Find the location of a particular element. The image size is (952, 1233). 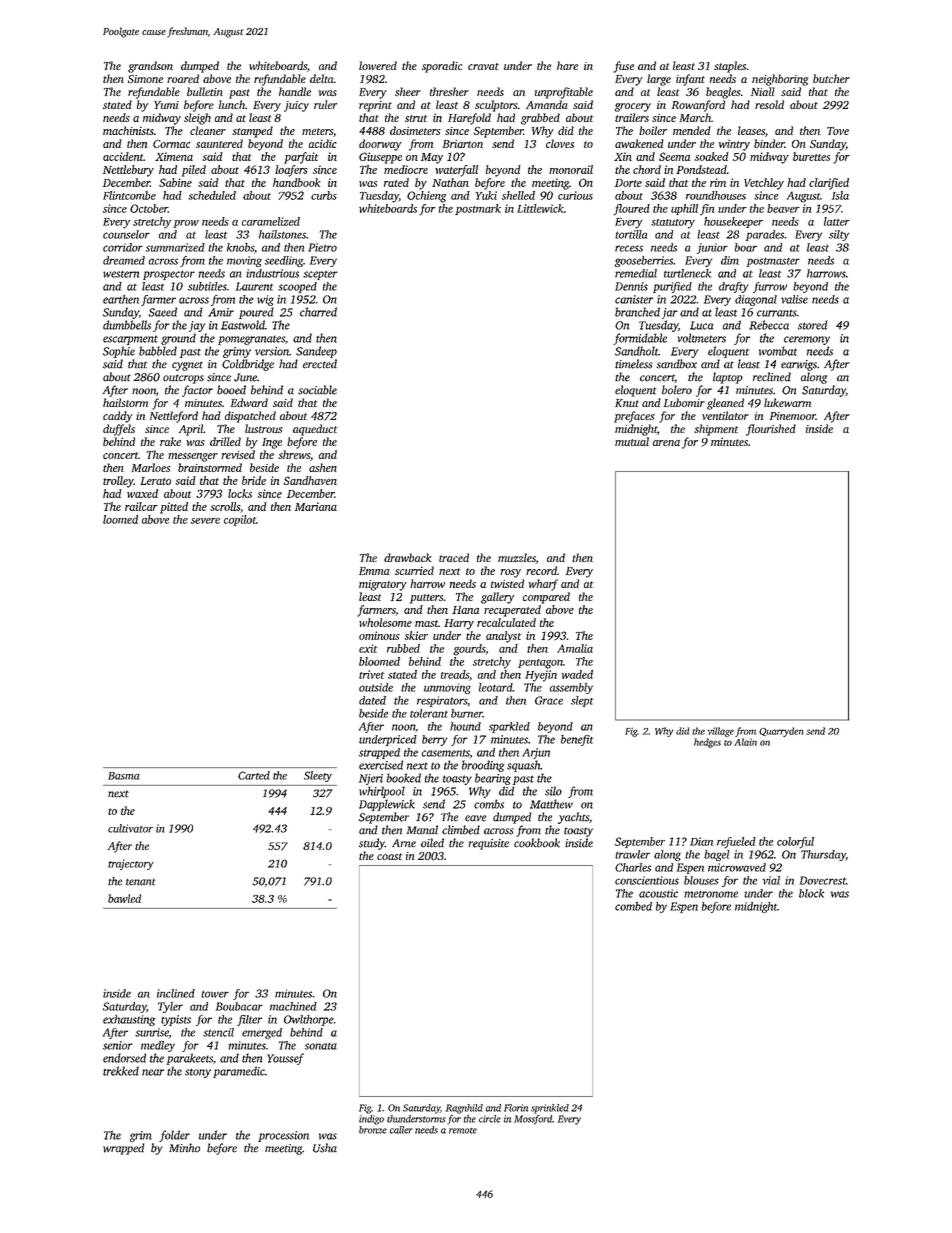

Mossford is located at coordinates (533, 1120).
